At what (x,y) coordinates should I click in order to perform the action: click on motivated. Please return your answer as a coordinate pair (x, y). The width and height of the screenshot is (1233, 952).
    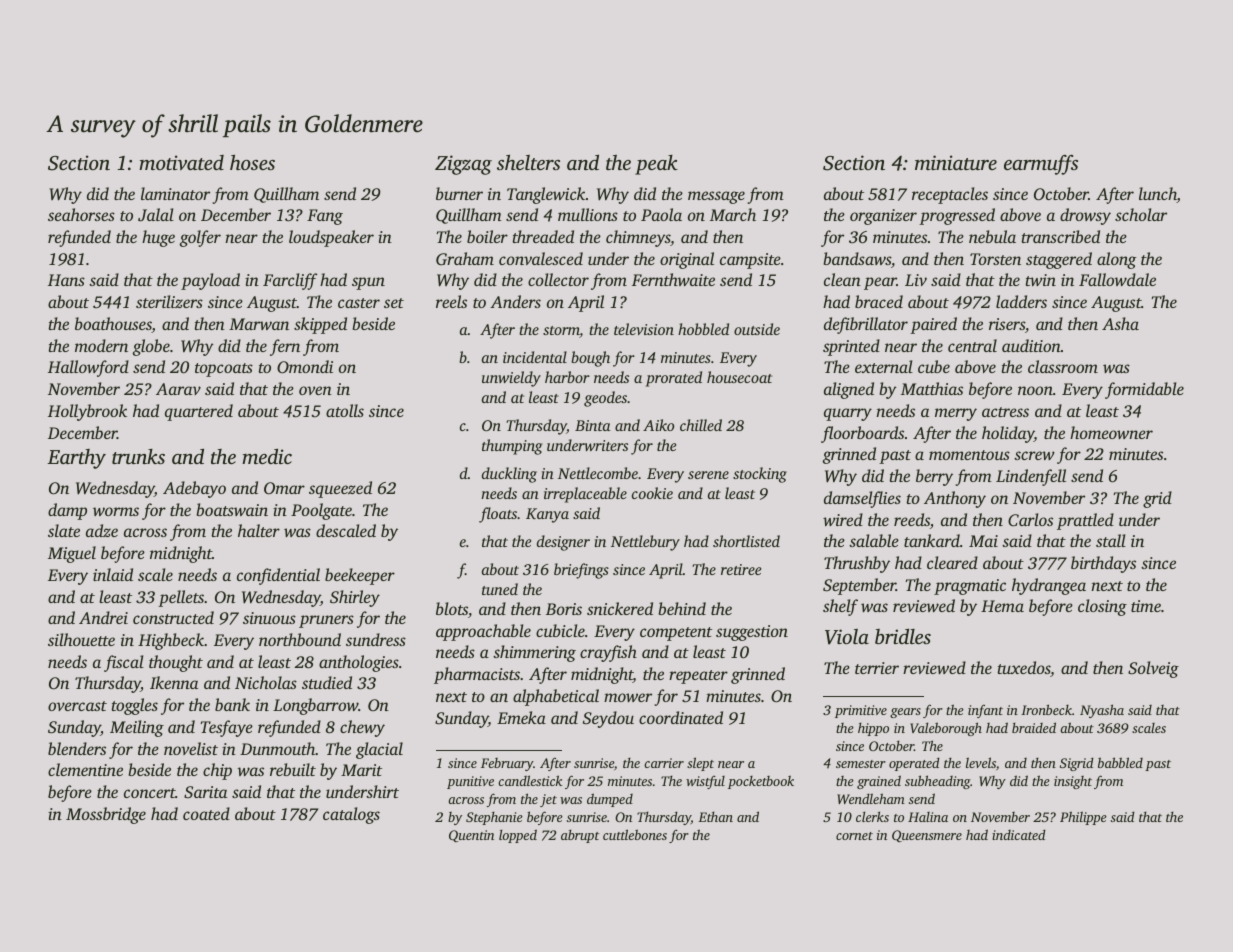
    Looking at the image, I should click on (181, 162).
